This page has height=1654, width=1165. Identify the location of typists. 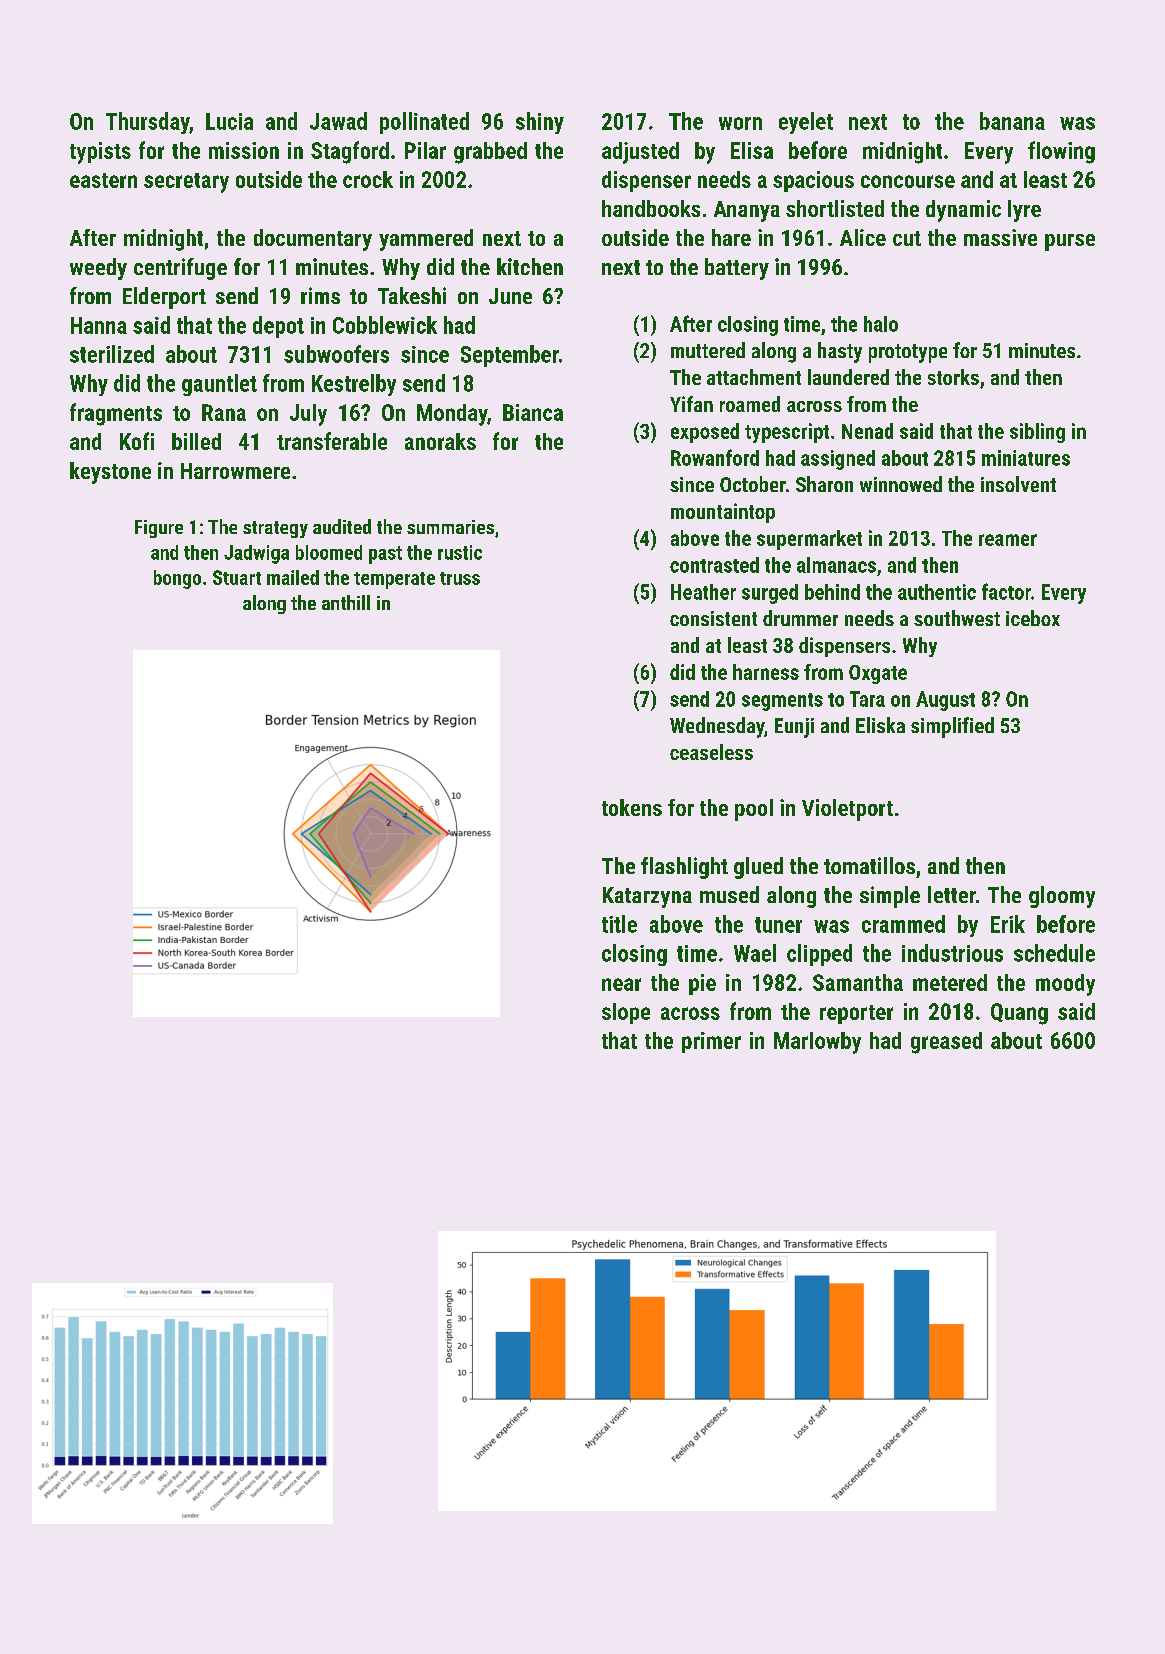
(100, 153).
